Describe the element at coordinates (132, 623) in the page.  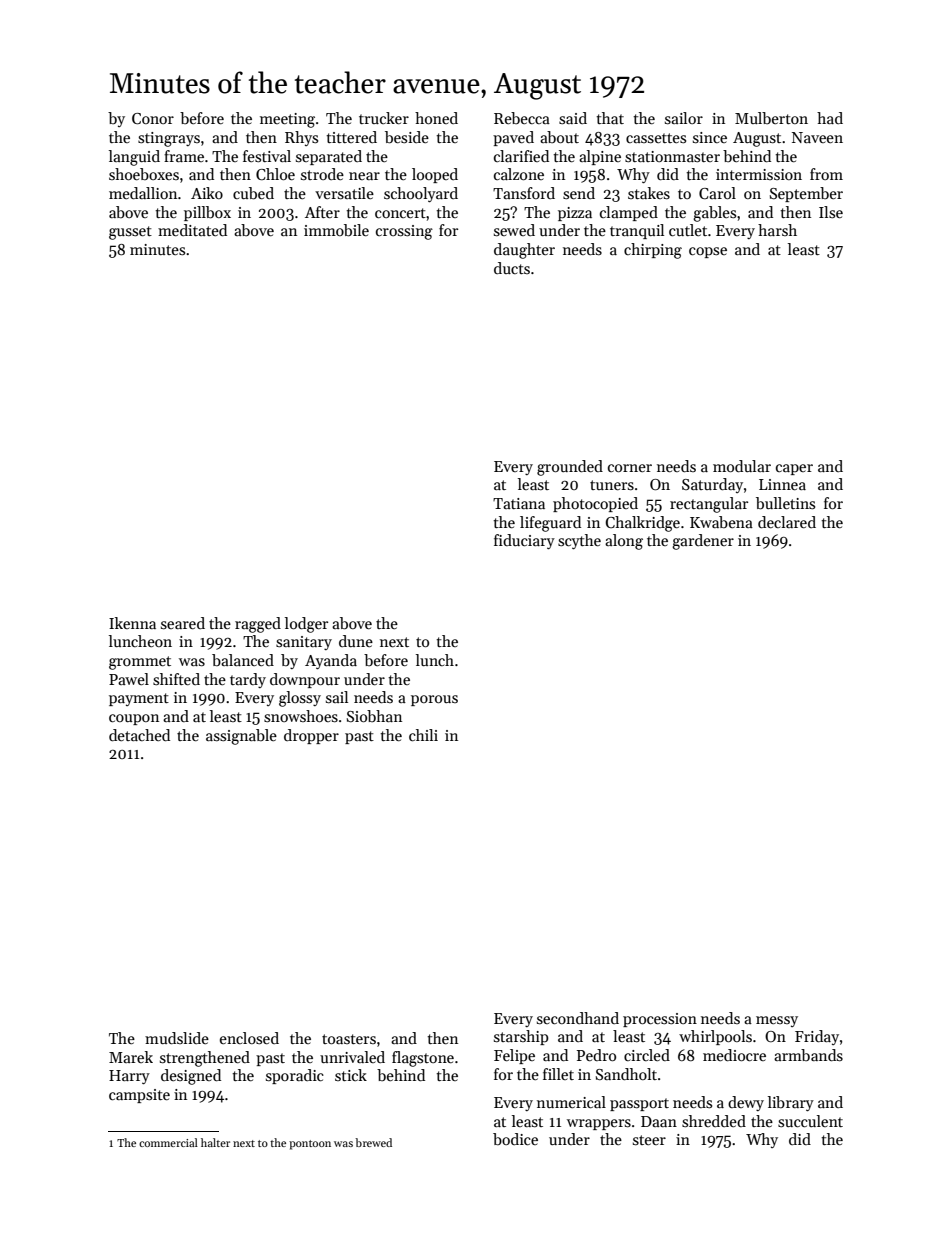
I see `Ikenna` at that location.
